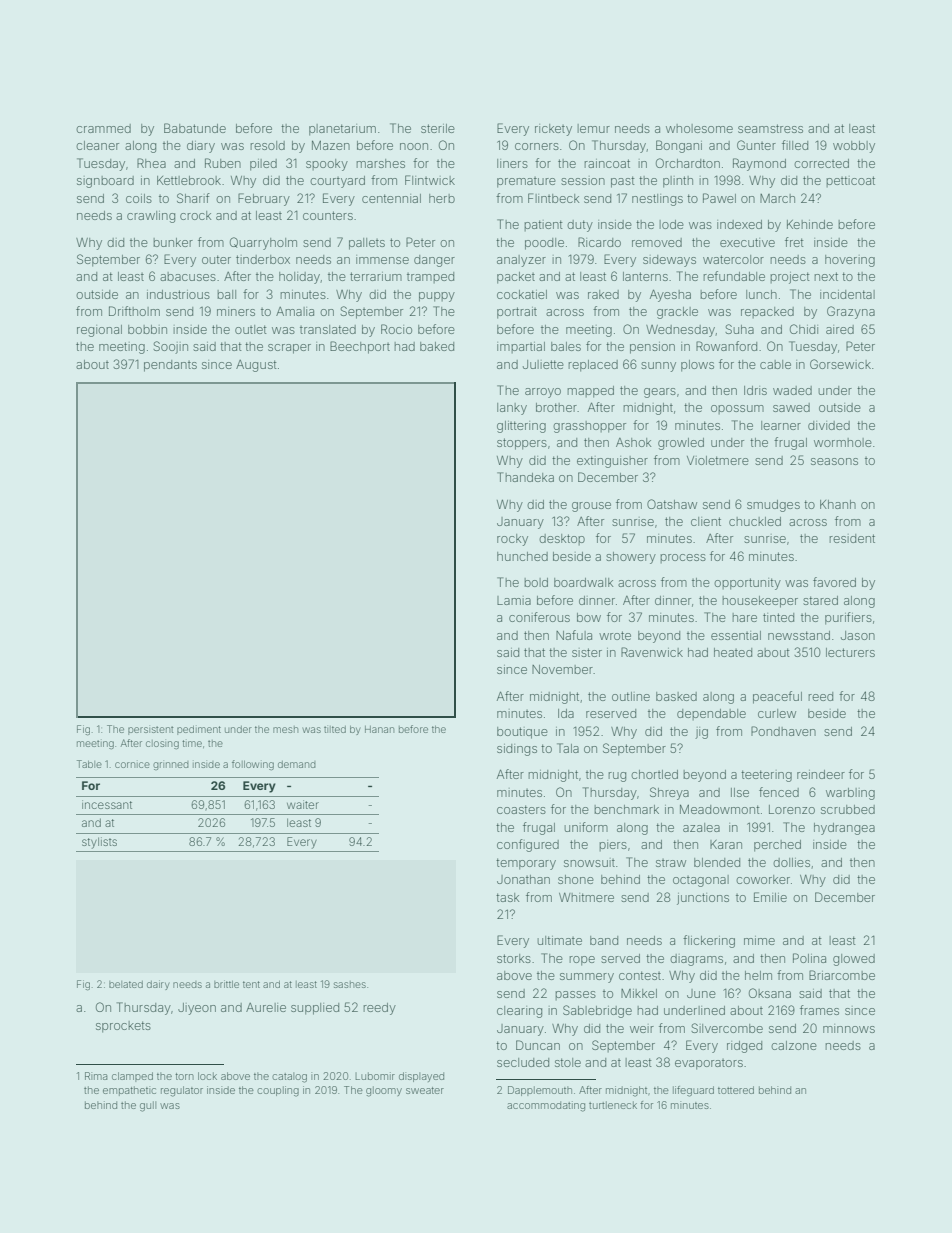 The height and width of the image is (1233, 952). What do you see at coordinates (699, 128) in the image?
I see `wholesome` at bounding box center [699, 128].
